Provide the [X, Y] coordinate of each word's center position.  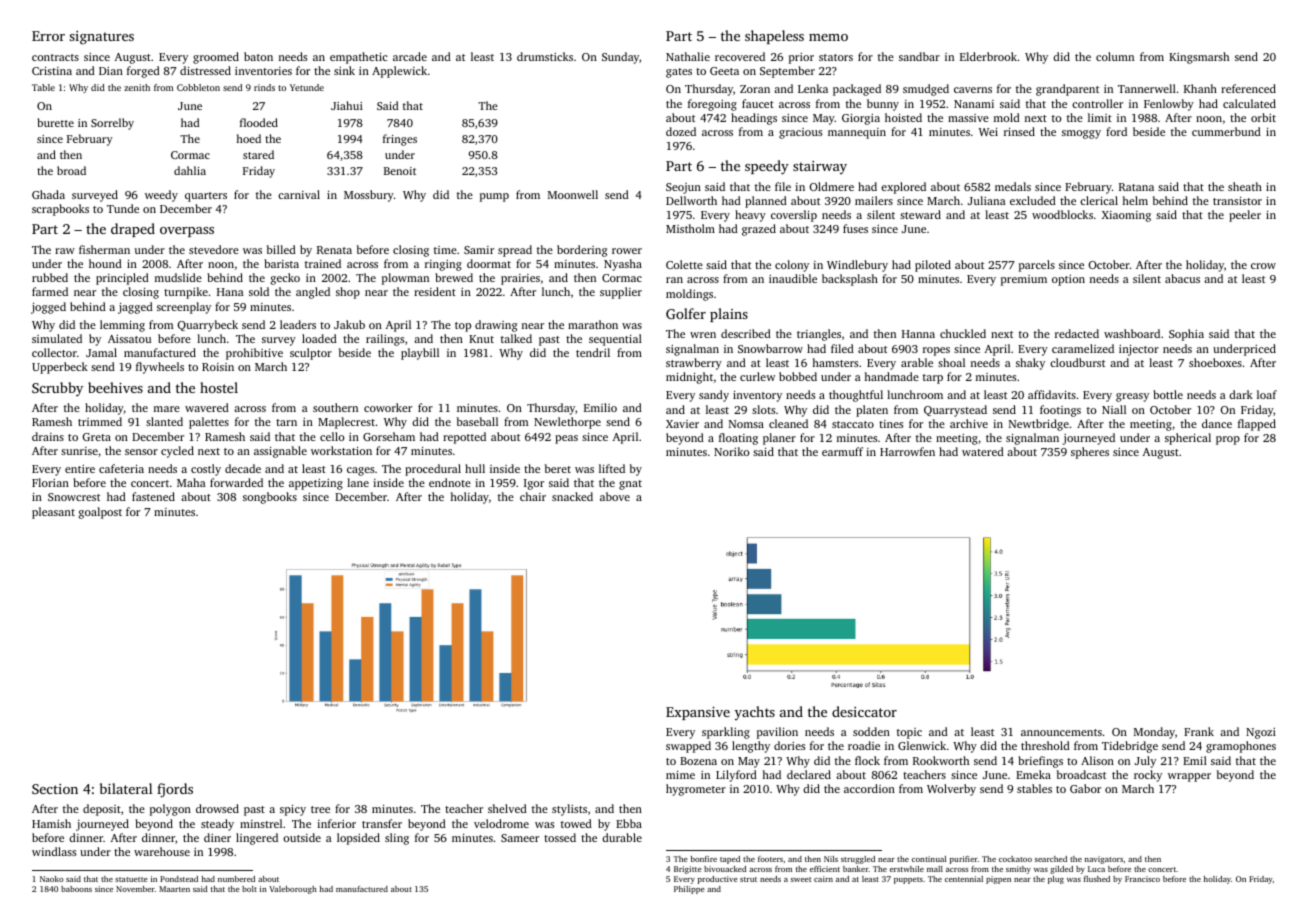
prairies [520, 279]
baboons [76, 889]
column [1115, 56]
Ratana [1136, 187]
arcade [410, 56]
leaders [298, 324]
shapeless [774, 37]
